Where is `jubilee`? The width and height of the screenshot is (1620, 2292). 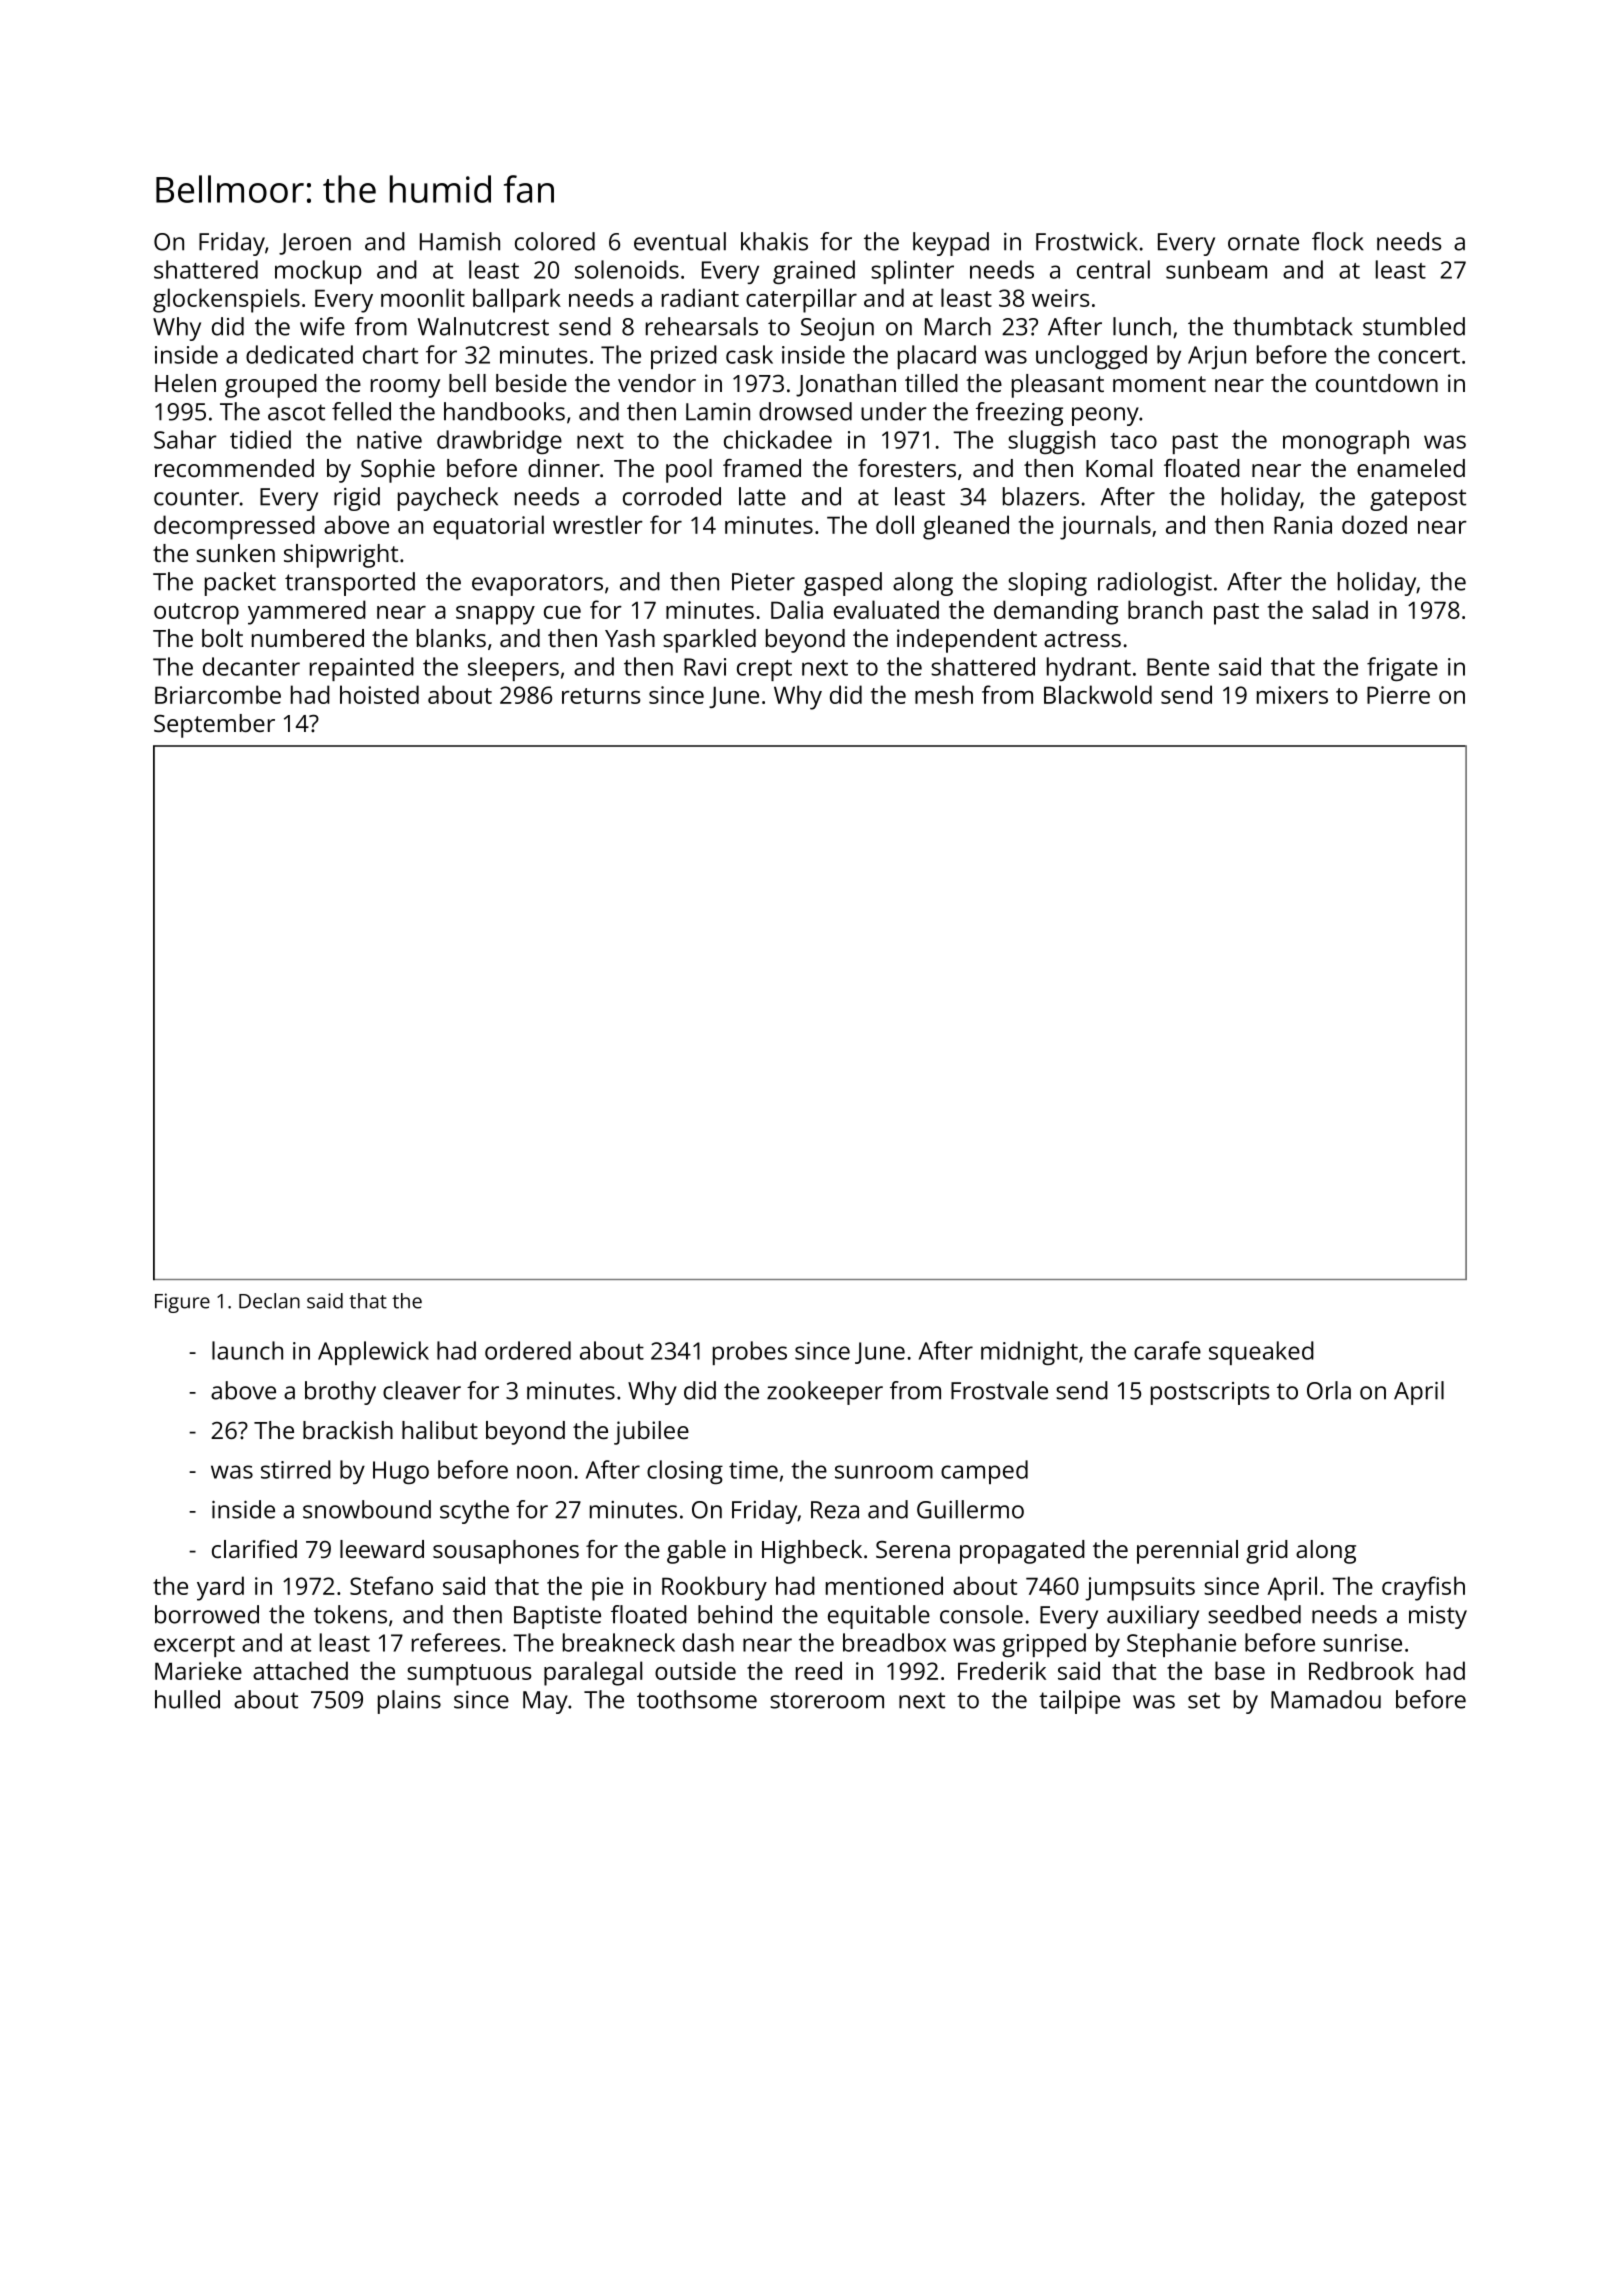
jubilee is located at coordinates (651, 1433).
